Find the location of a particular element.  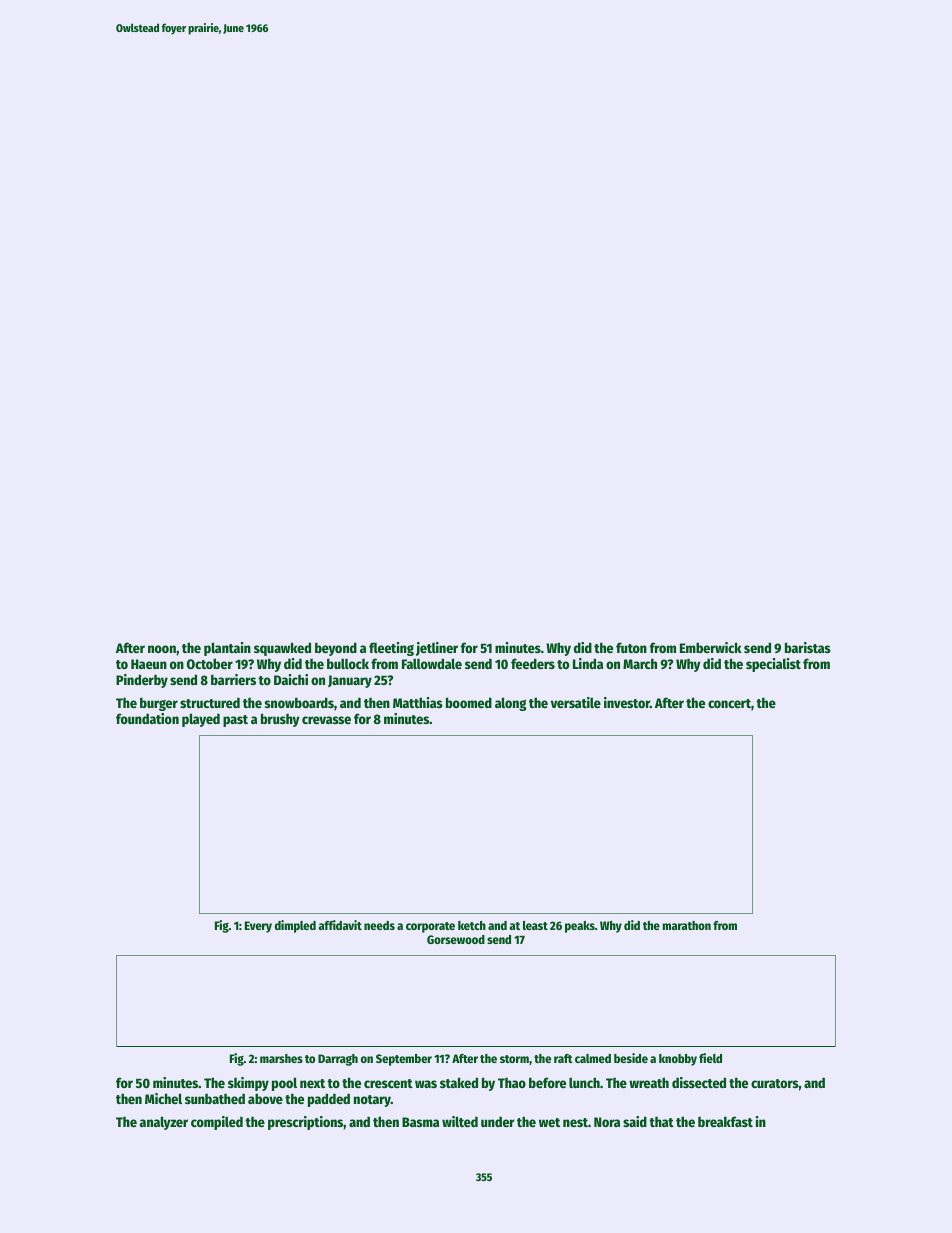

marathon is located at coordinates (687, 925).
